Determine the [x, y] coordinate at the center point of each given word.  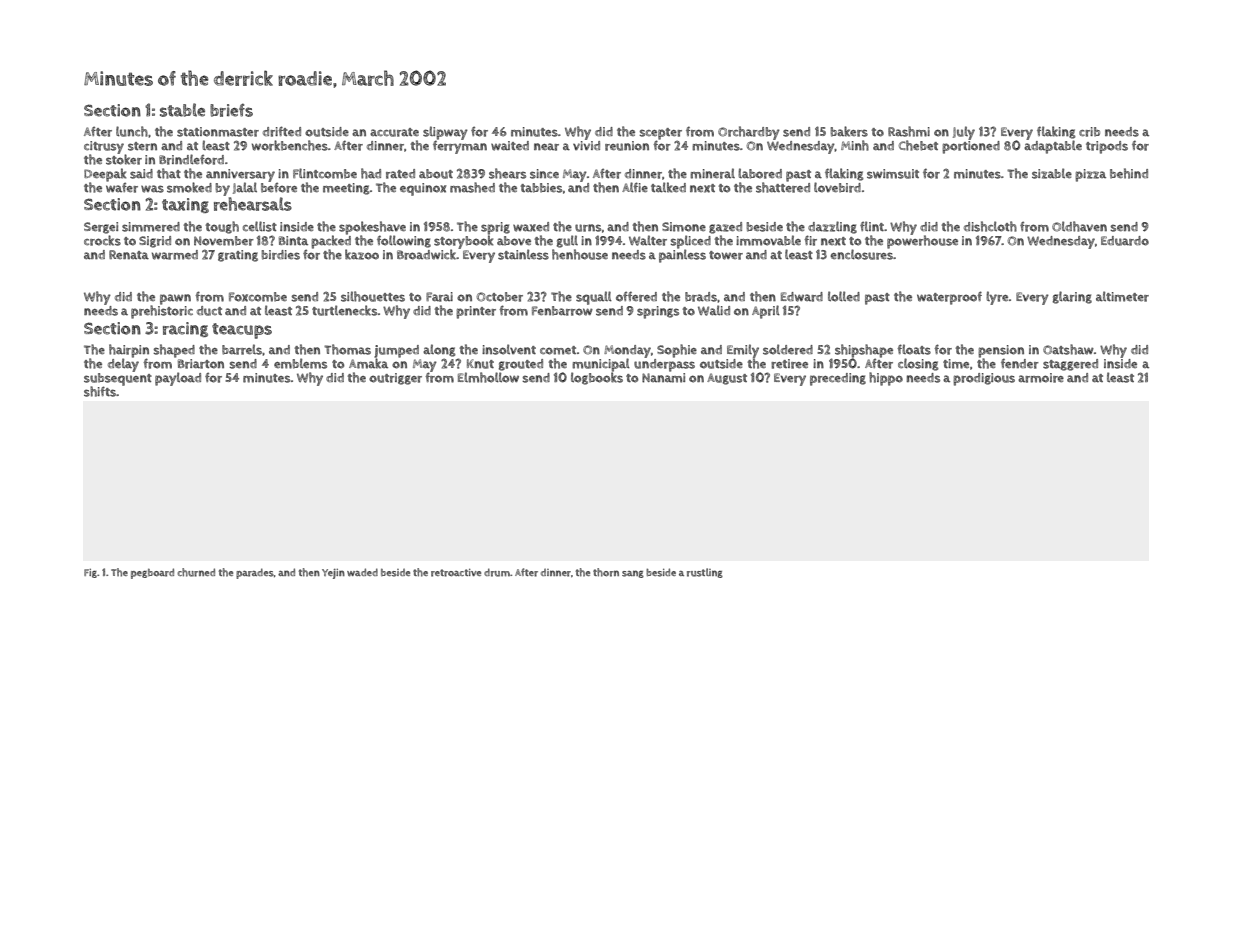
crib [1089, 132]
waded [362, 572]
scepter [660, 134]
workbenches [290, 145]
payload [178, 379]
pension [1001, 351]
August [727, 379]
